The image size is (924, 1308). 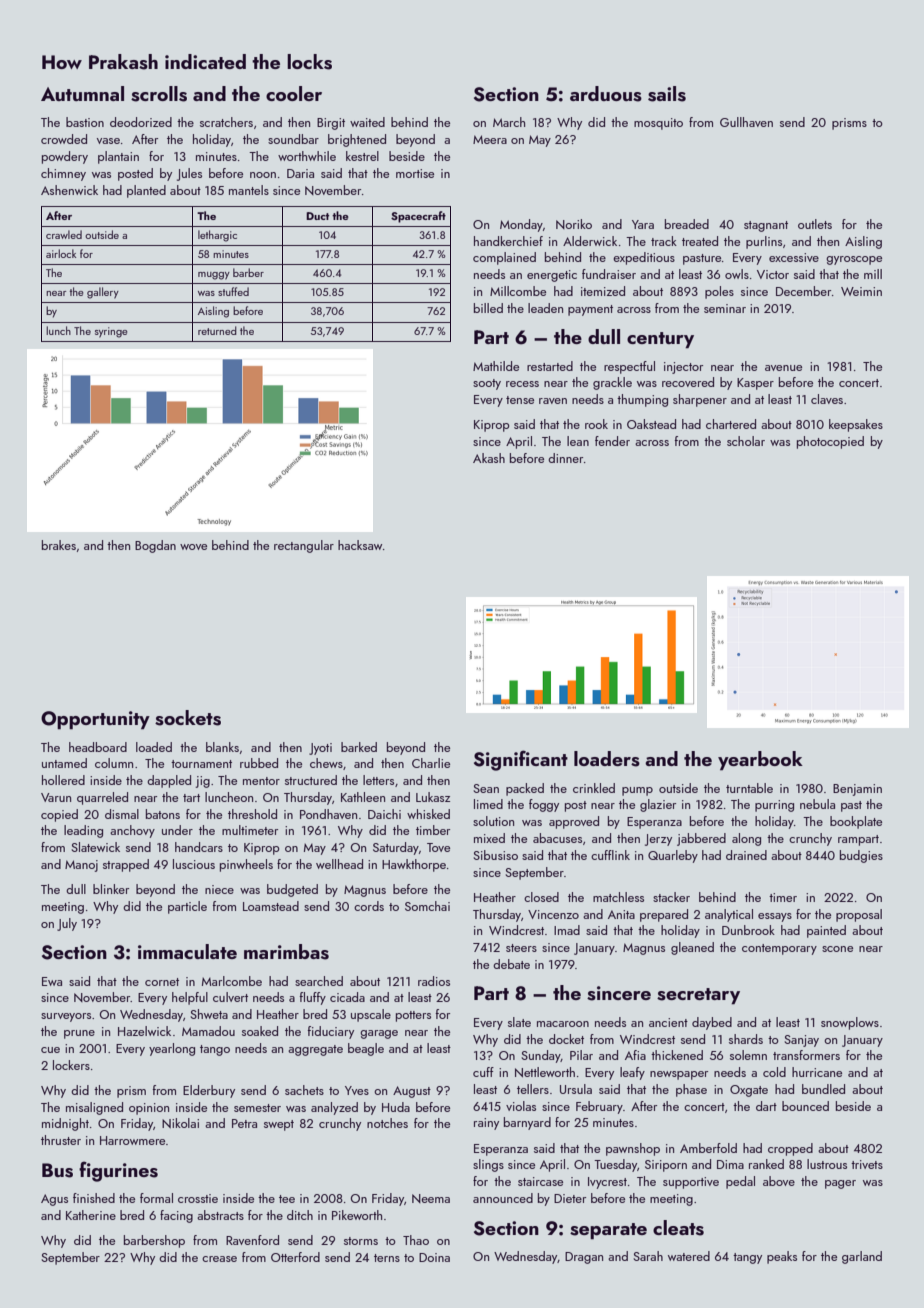 I want to click on Nikolai, so click(x=180, y=1123).
